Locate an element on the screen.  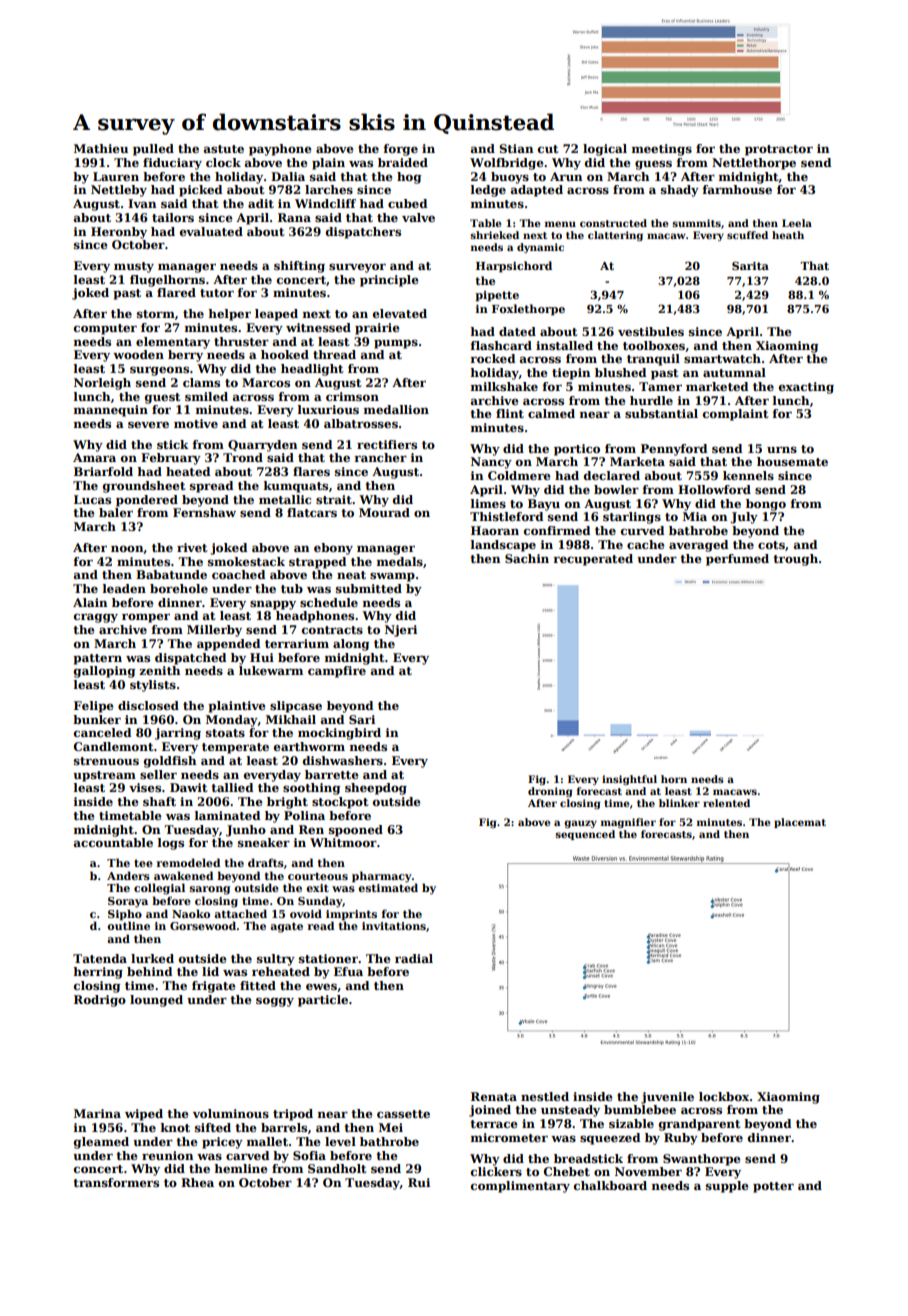
forge is located at coordinates (401, 150).
